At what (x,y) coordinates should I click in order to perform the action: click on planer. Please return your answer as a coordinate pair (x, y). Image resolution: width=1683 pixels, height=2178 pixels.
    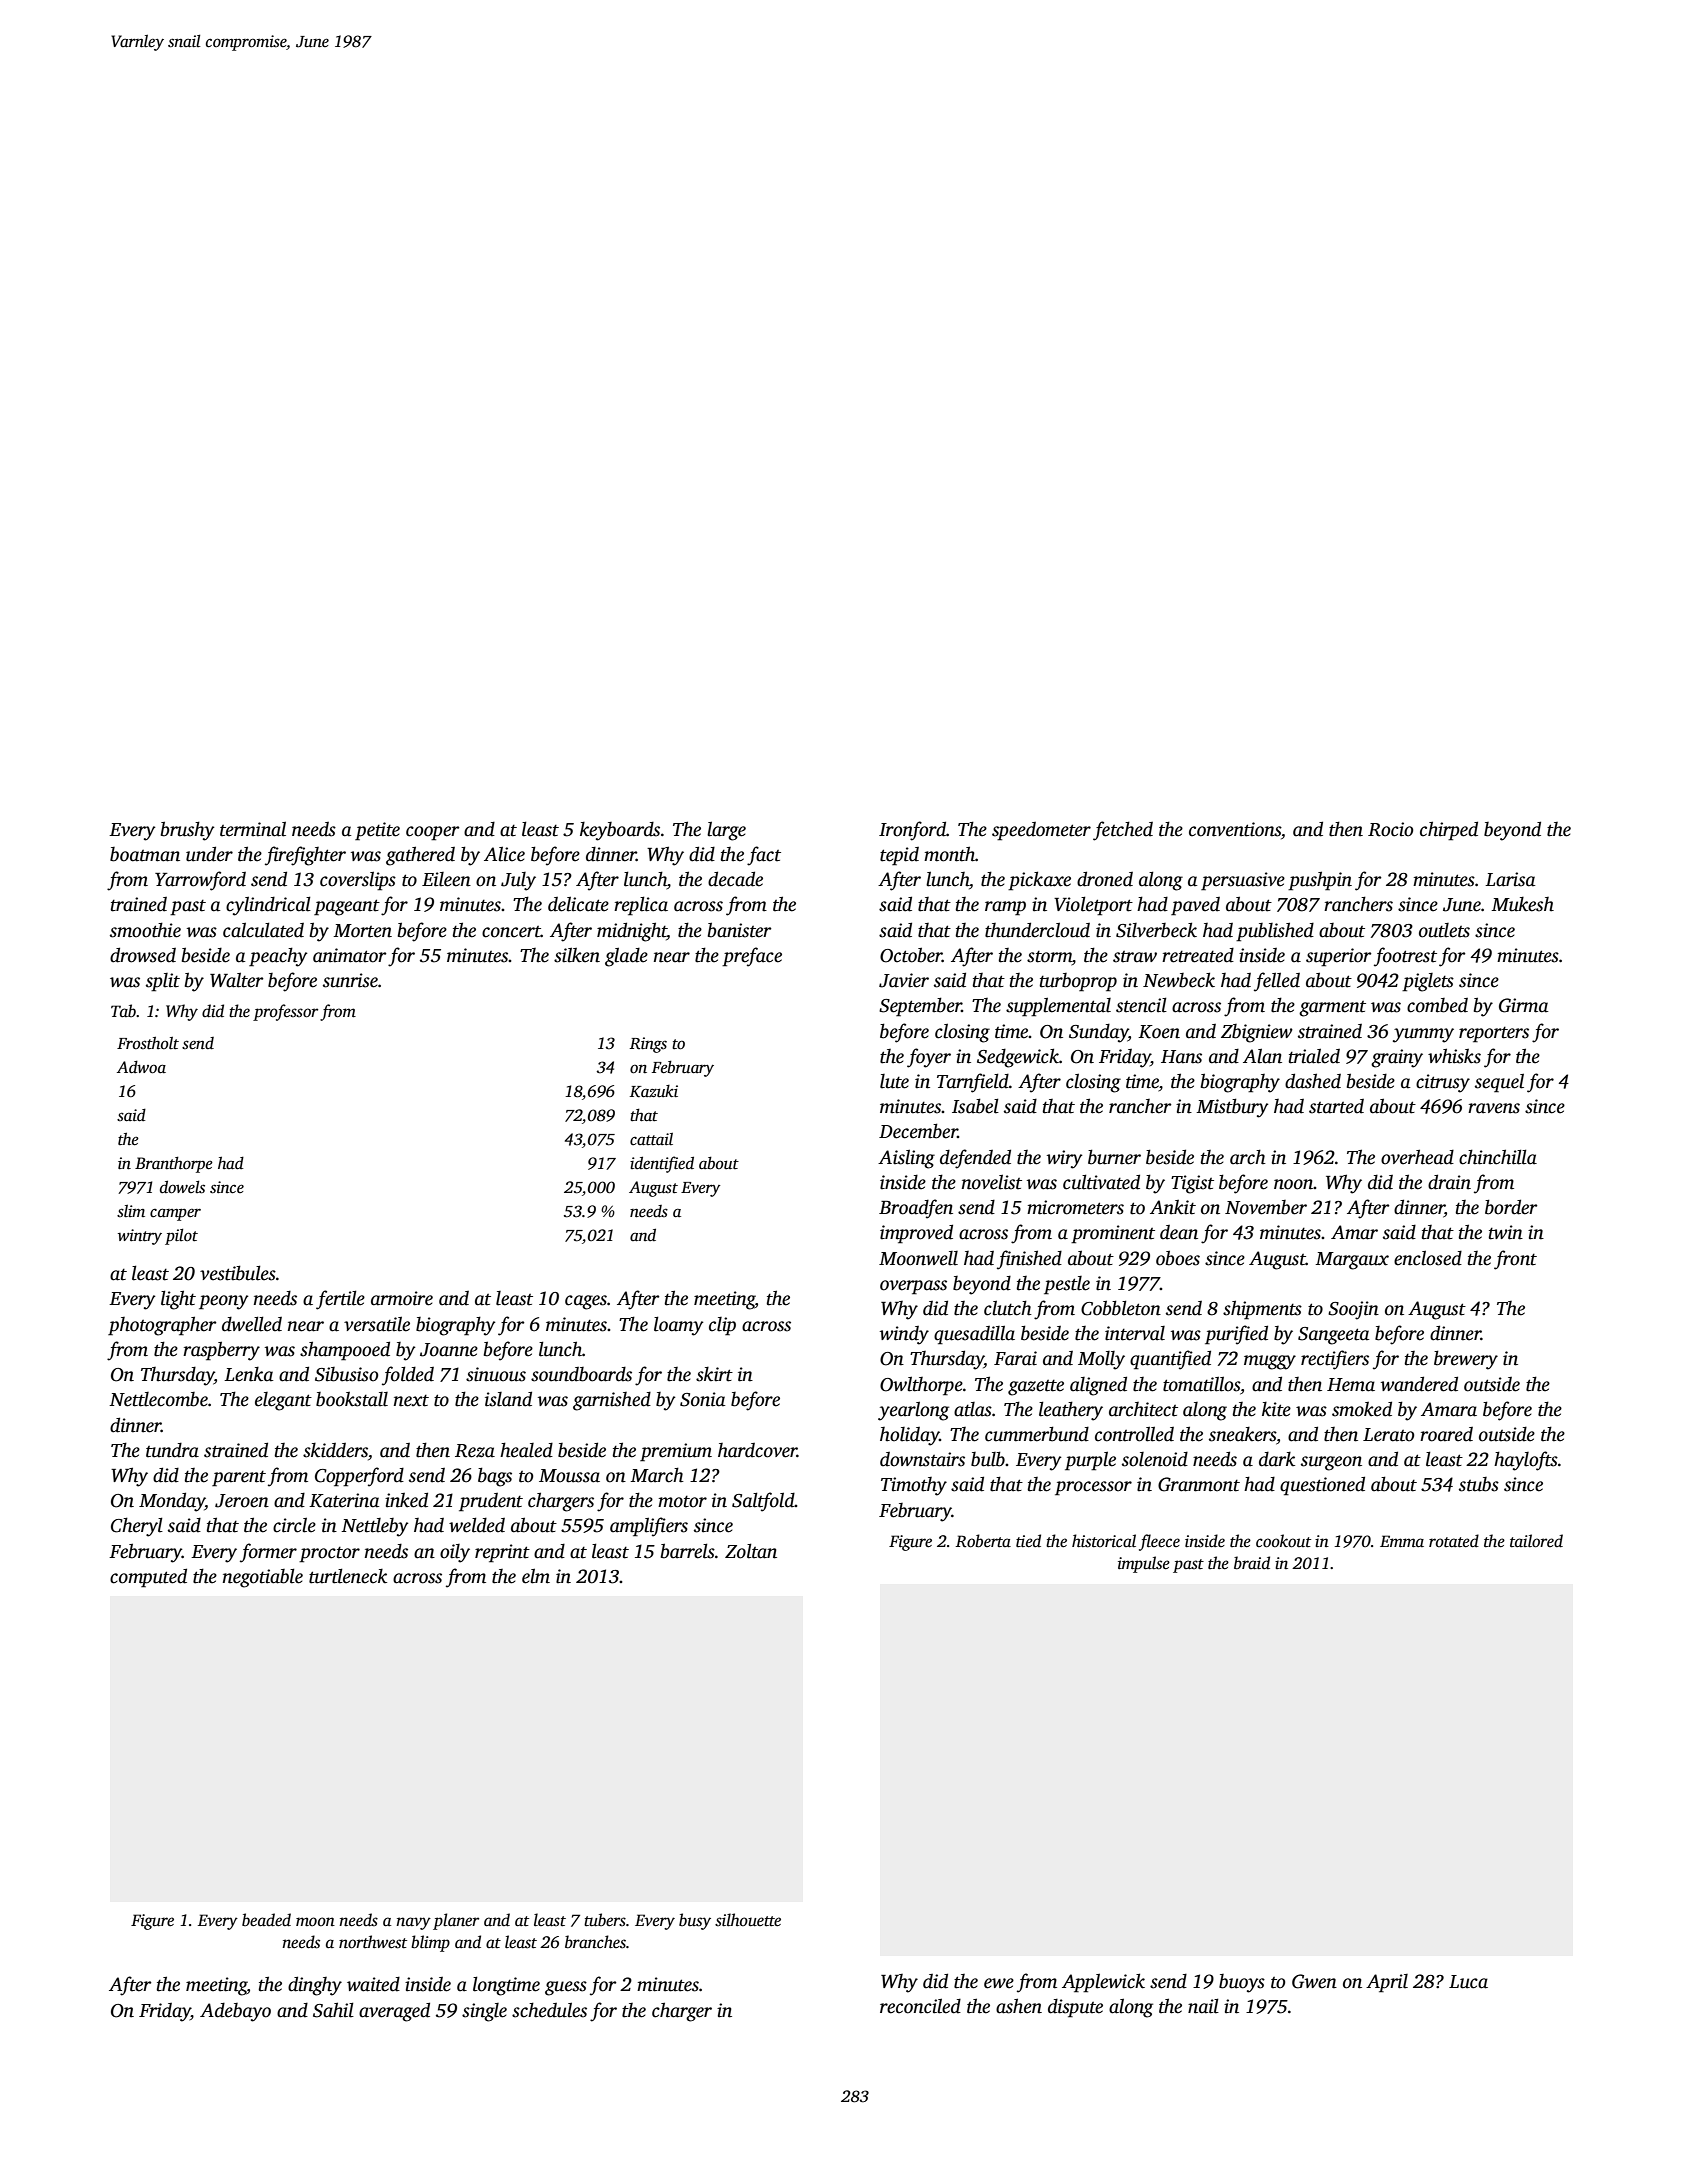
    Looking at the image, I should click on (456, 1921).
